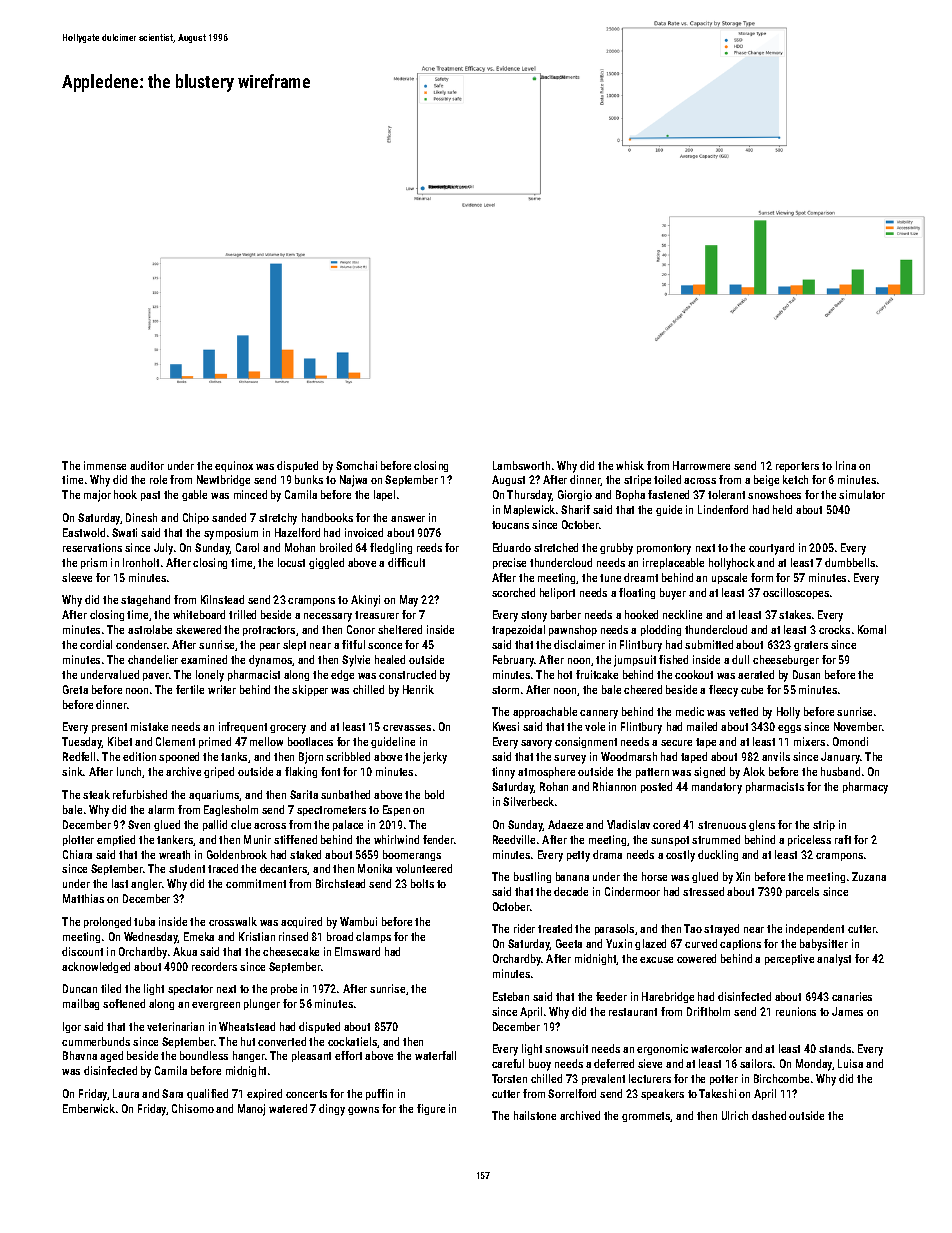 This image has width=952, height=1233. I want to click on dashed, so click(769, 1115).
